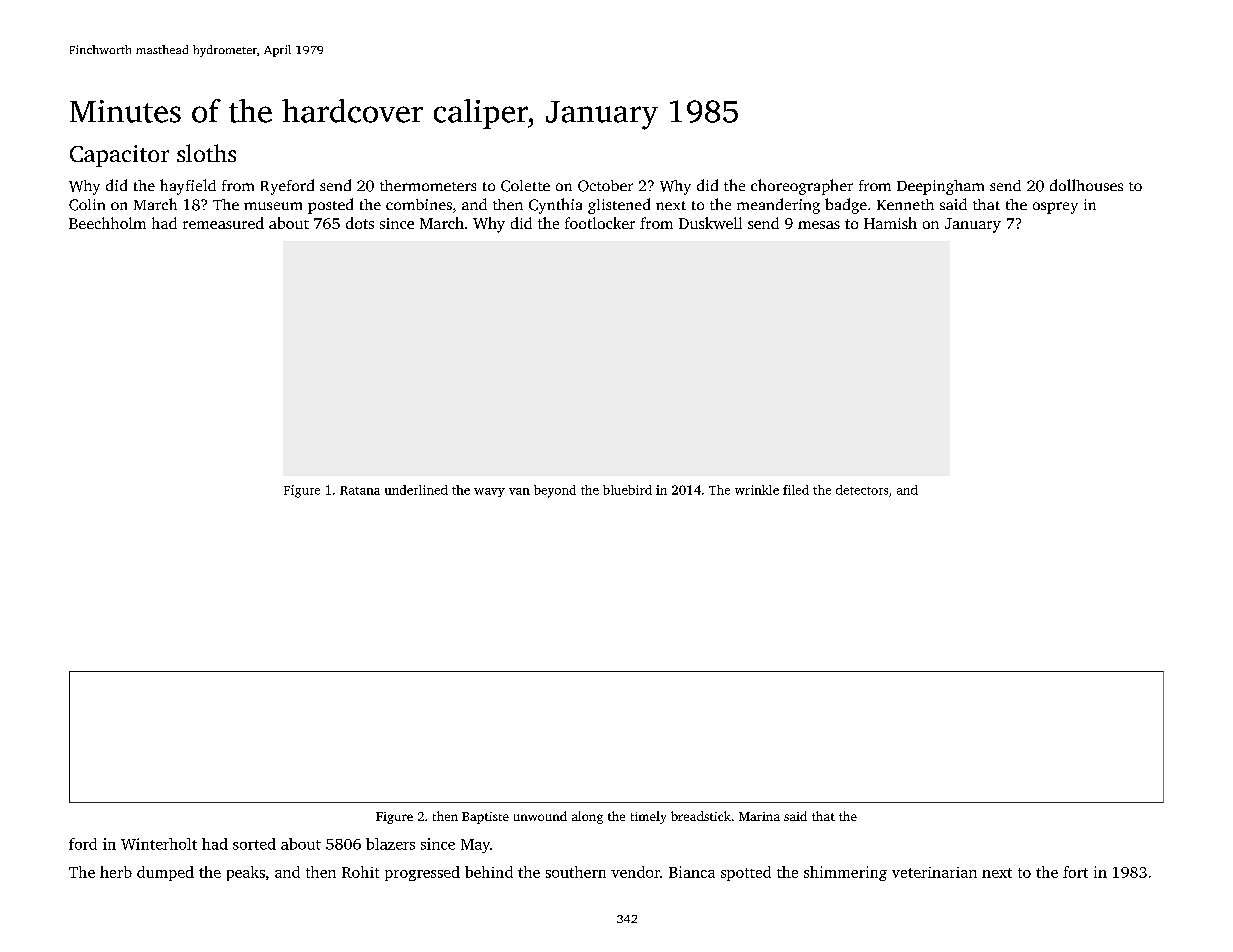  I want to click on sloths, so click(206, 153).
